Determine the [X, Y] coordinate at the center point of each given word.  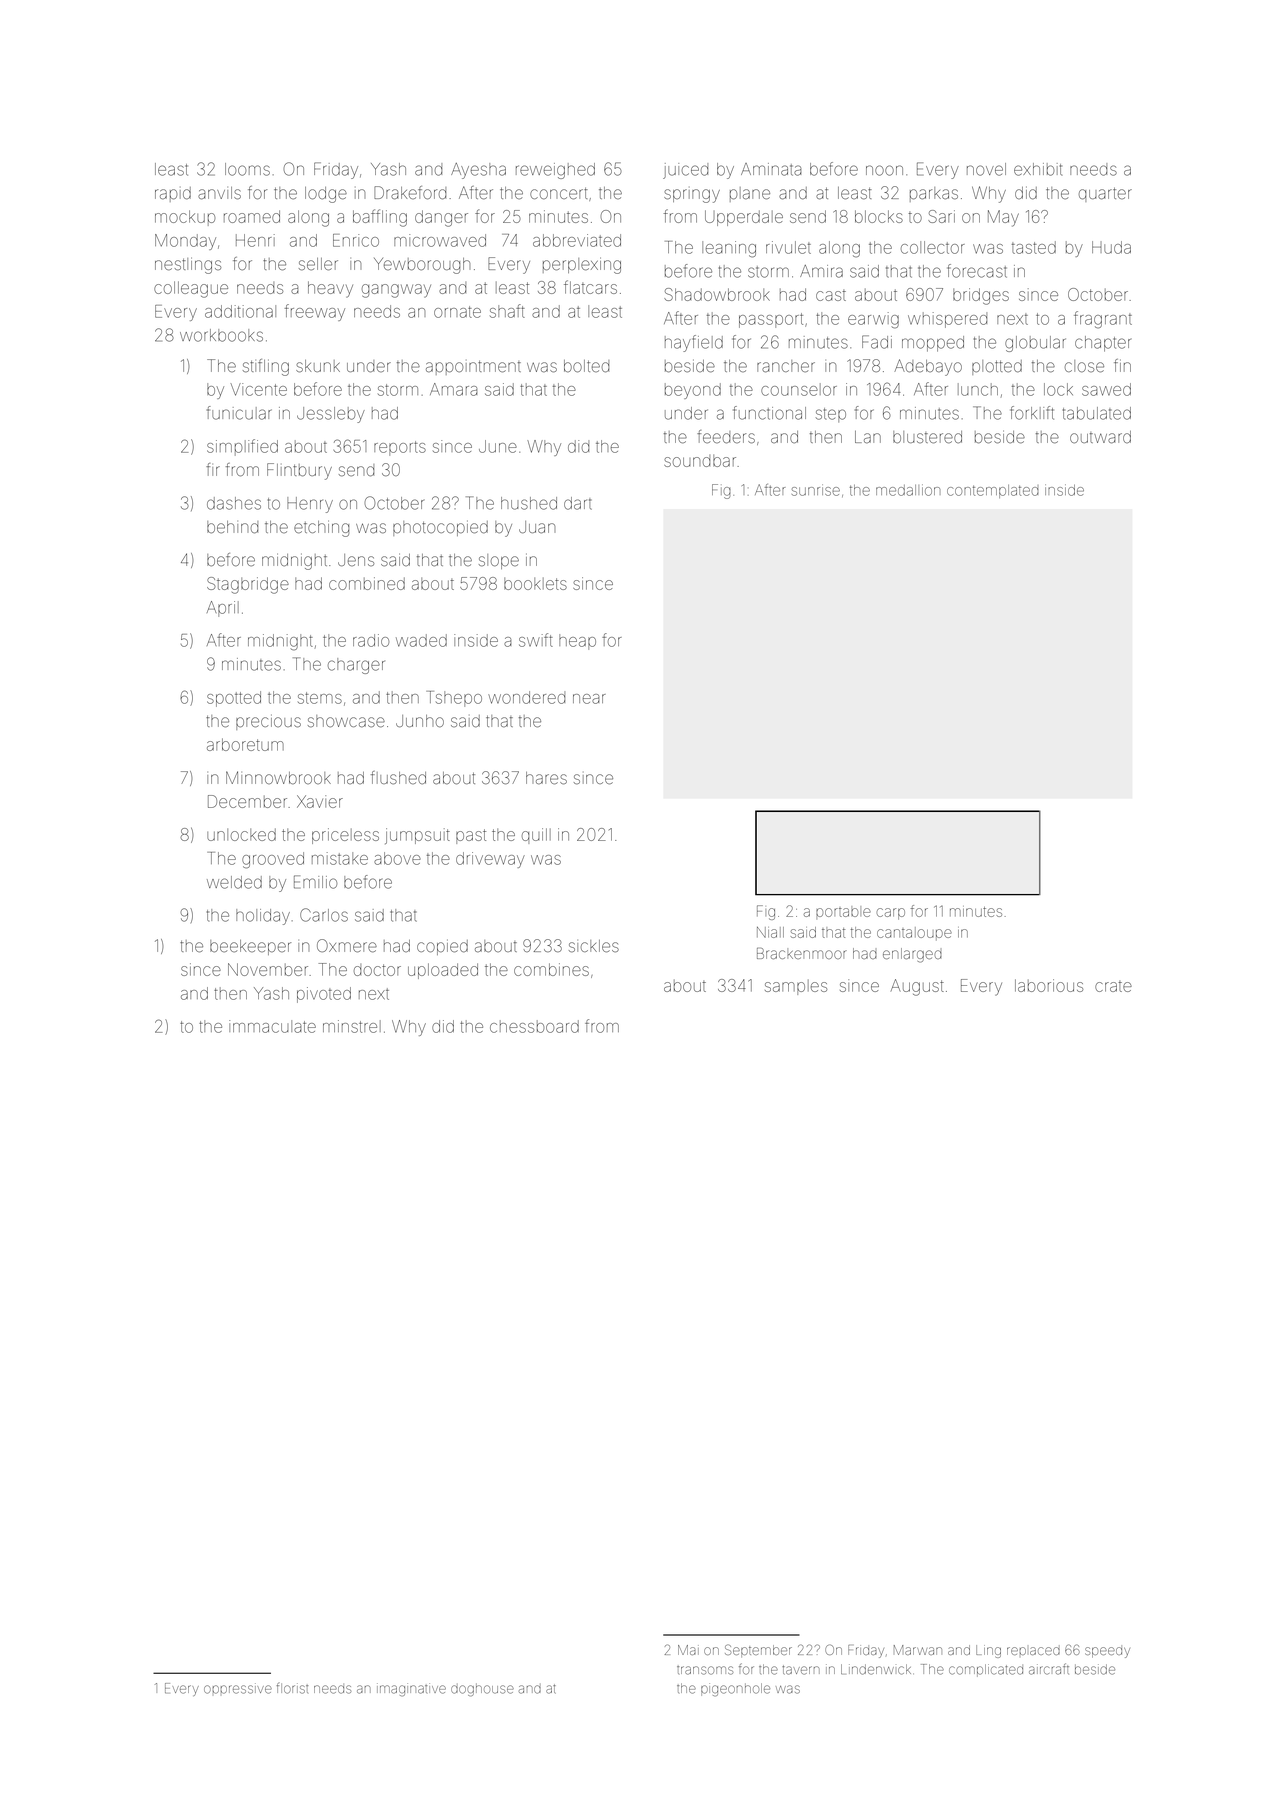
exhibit [1038, 169]
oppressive [238, 1688]
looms [247, 169]
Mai [688, 1650]
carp [891, 914]
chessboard [534, 1026]
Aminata [771, 169]
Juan [537, 527]
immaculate [272, 1026]
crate [1113, 986]
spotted [234, 699]
